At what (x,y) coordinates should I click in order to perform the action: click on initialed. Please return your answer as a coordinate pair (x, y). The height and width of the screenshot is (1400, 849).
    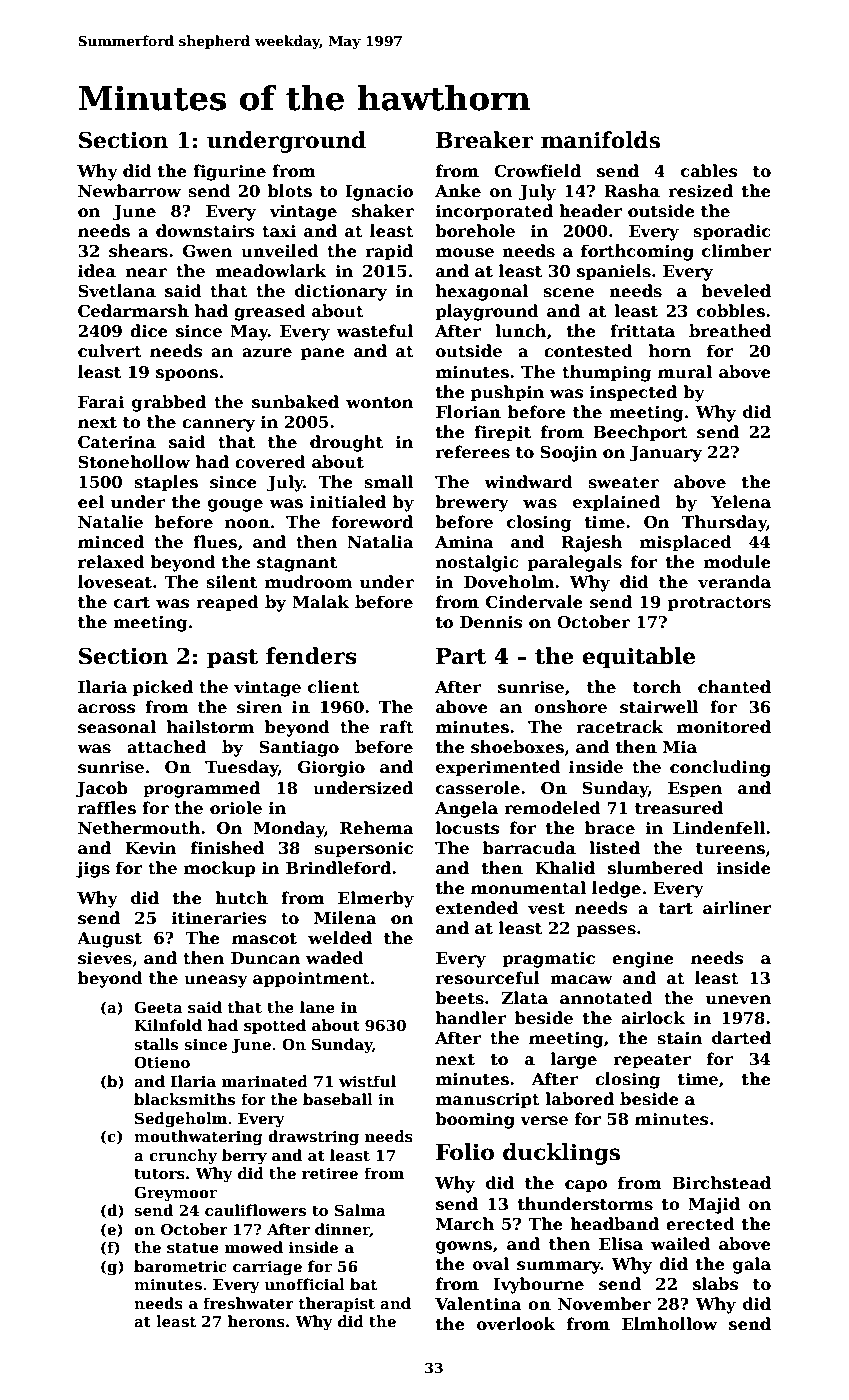
    Looking at the image, I should click on (348, 502).
